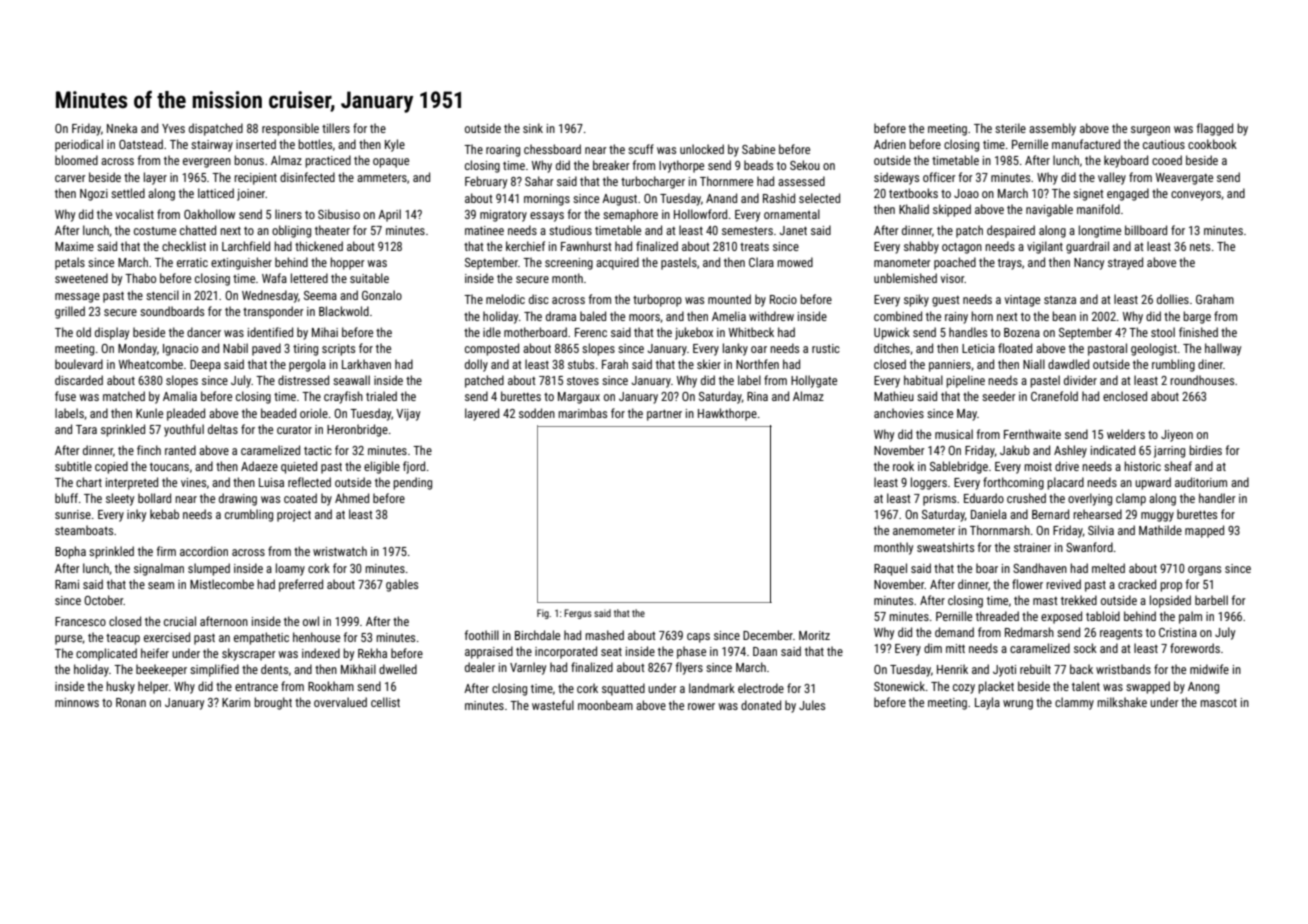 The image size is (1308, 924). Describe the element at coordinates (65, 396) in the screenshot. I see `fuse` at that location.
